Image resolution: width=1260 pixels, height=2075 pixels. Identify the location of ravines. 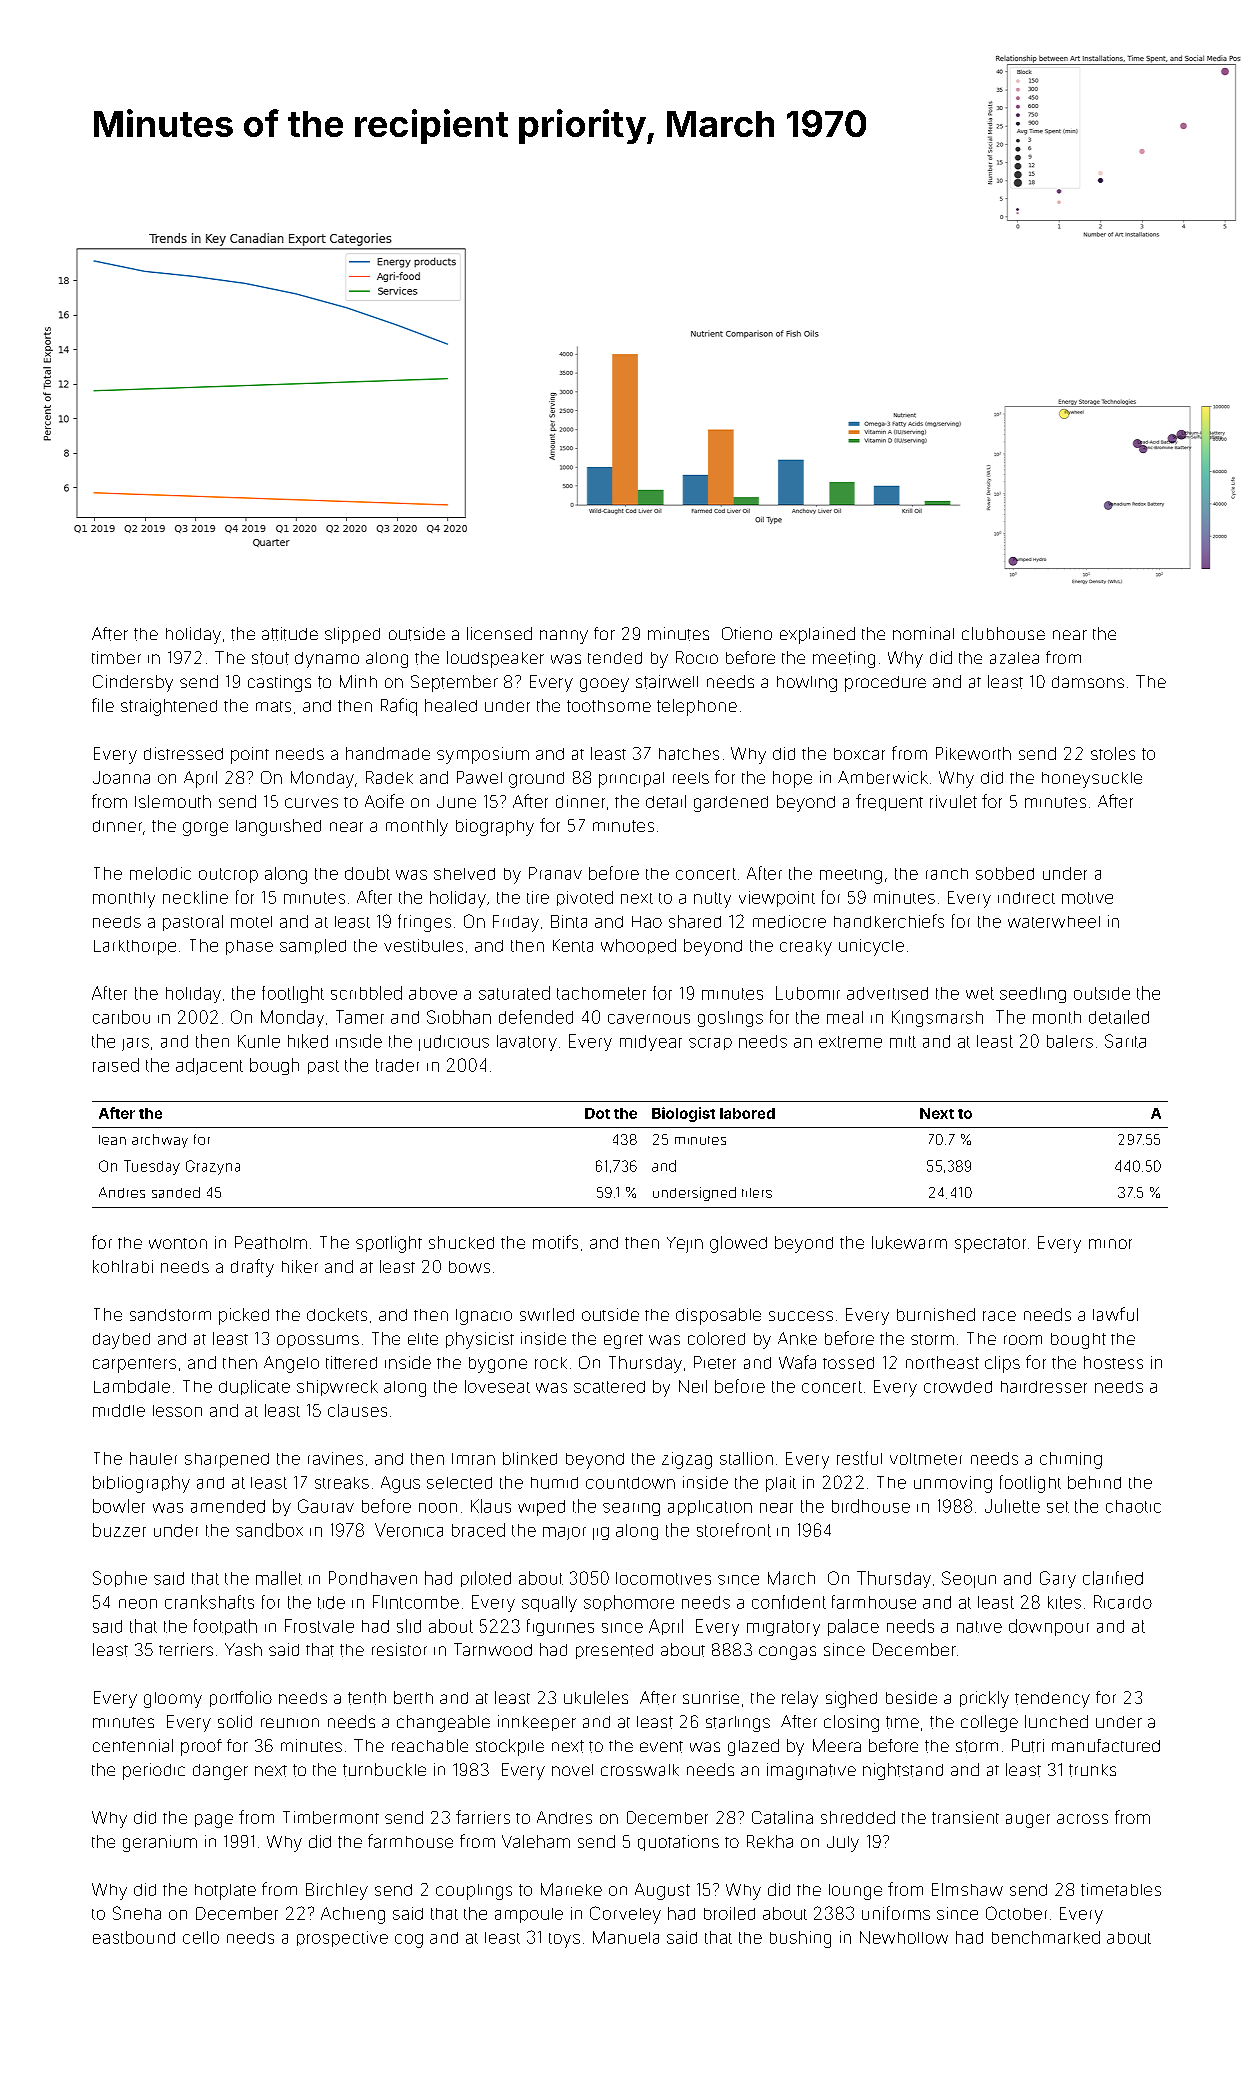
(335, 1458).
